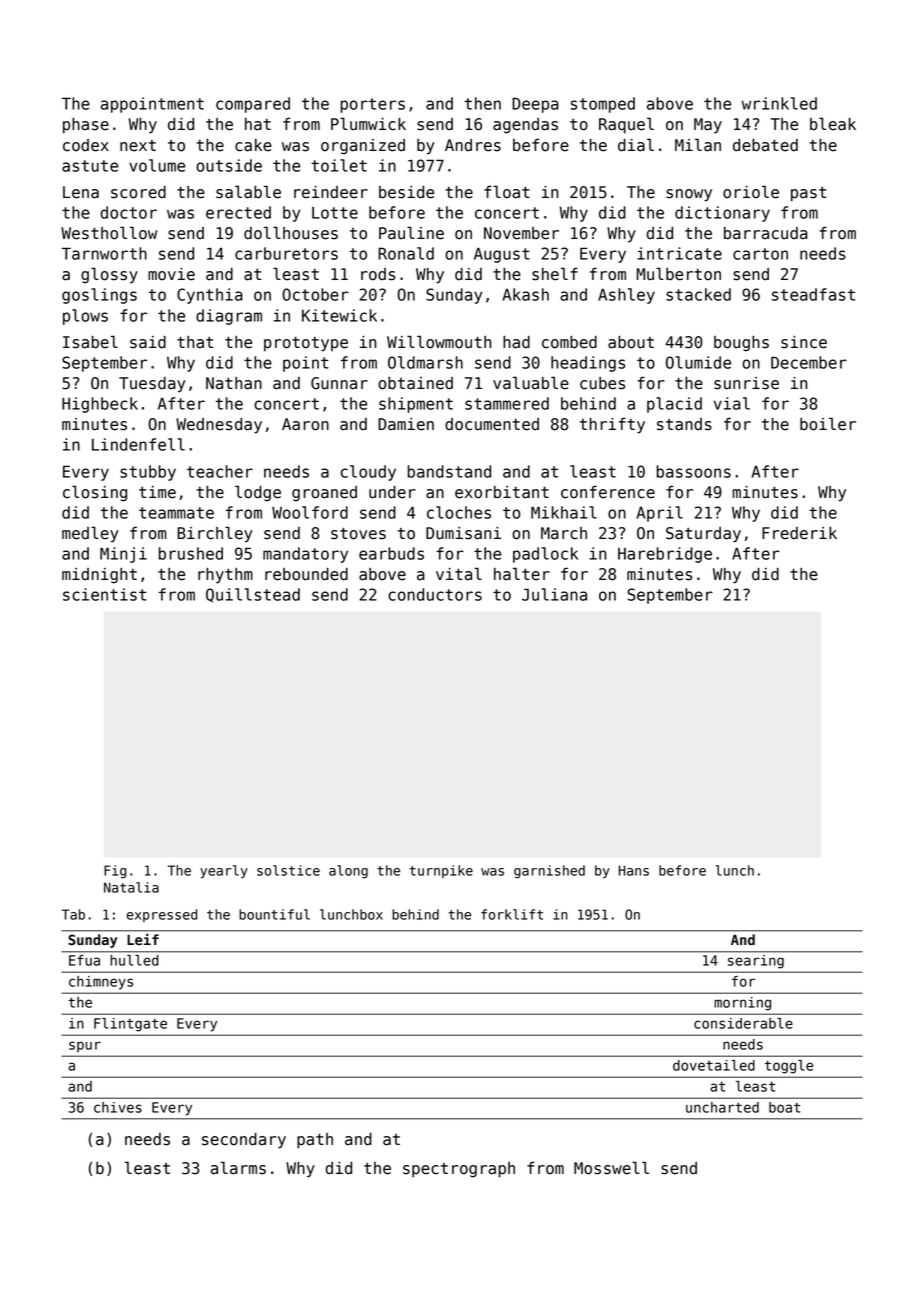 This screenshot has width=924, height=1308. I want to click on secondary, so click(244, 1141).
